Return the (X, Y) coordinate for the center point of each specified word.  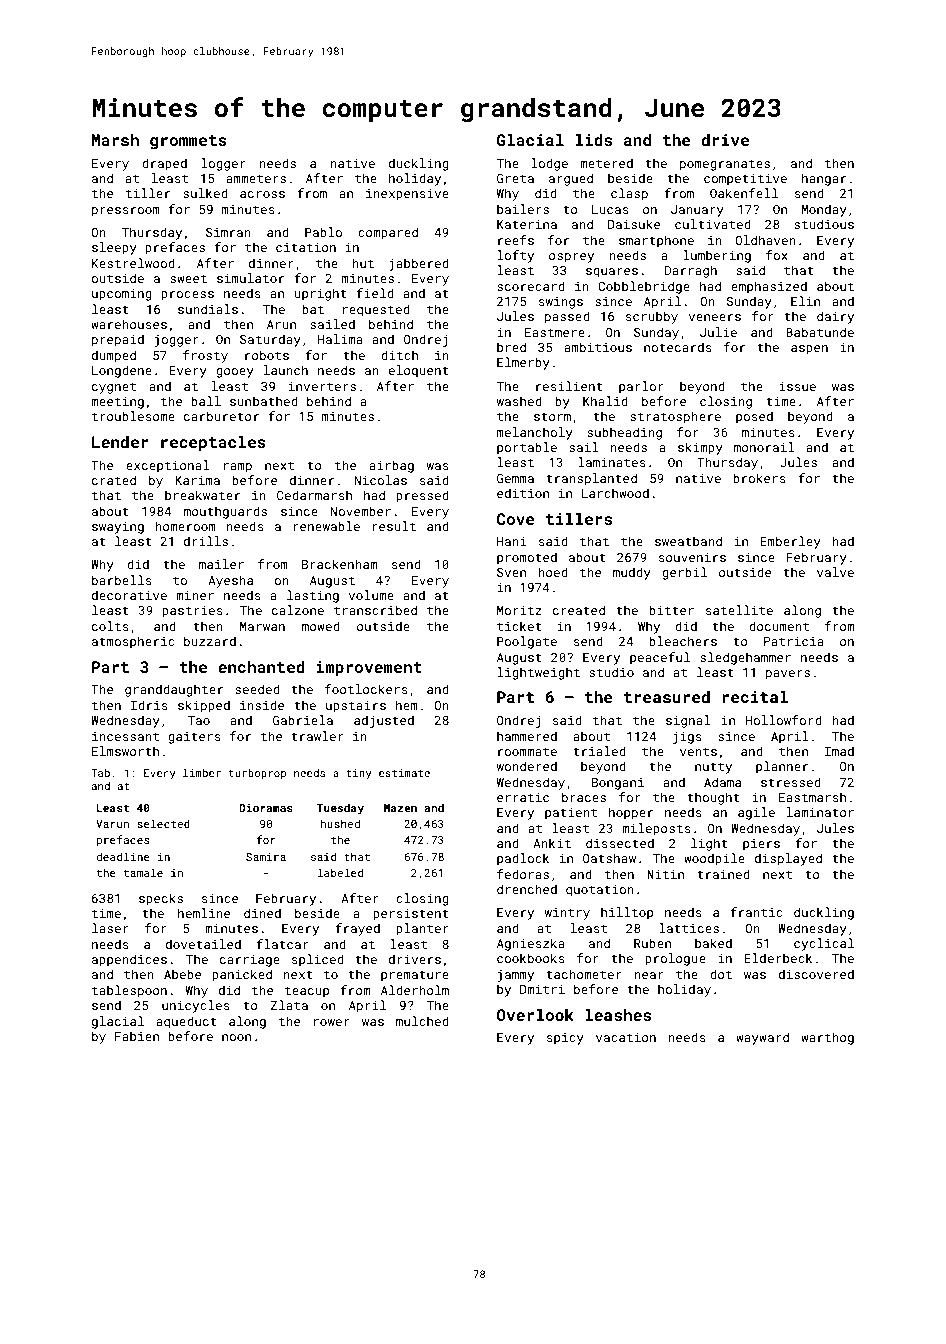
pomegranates (725, 165)
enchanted (261, 667)
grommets (188, 142)
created (579, 610)
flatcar (282, 944)
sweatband (688, 541)
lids (594, 140)
